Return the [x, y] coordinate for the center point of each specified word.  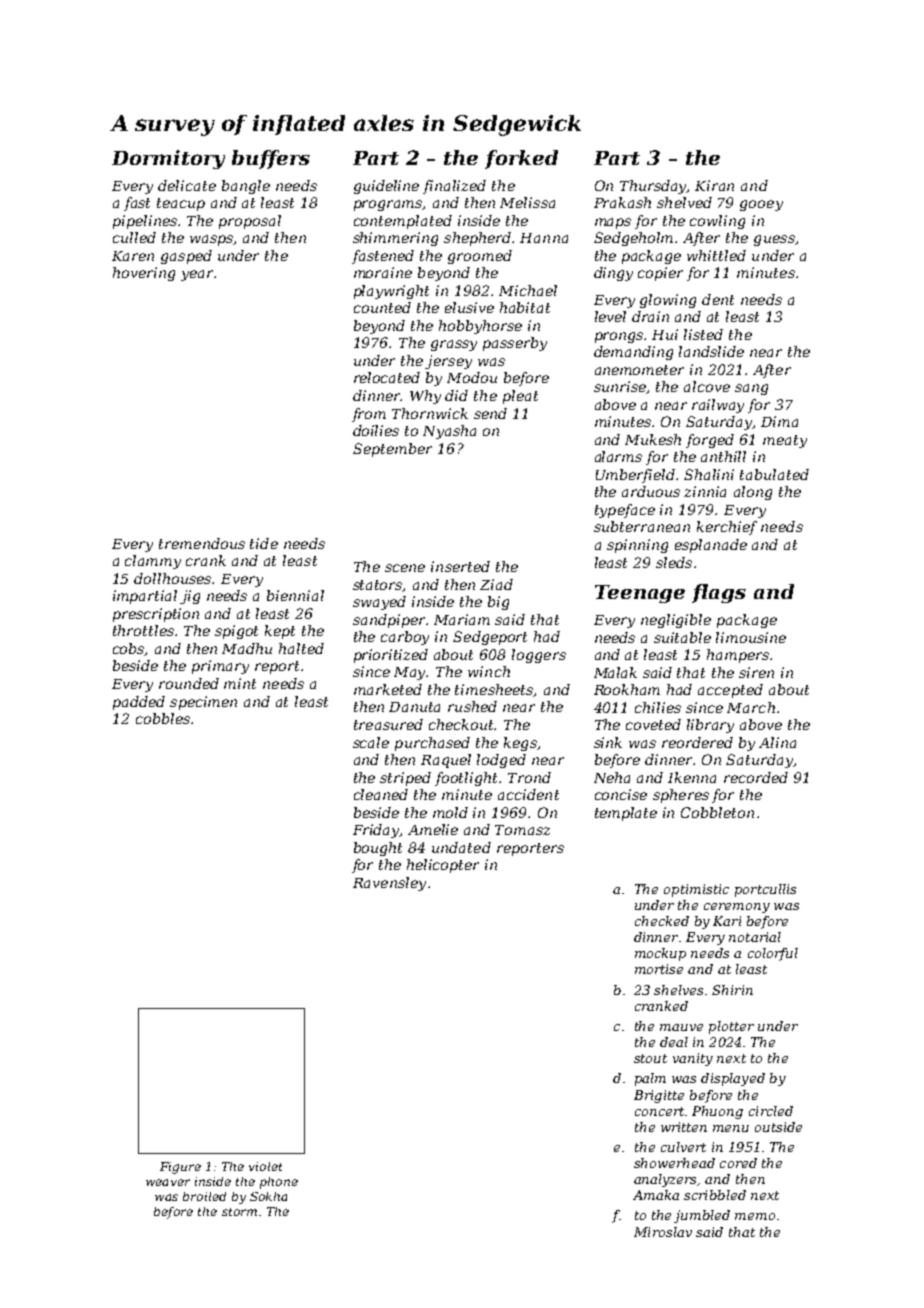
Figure [180, 1168]
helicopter [443, 866]
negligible [676, 621]
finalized [454, 187]
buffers [271, 159]
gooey [761, 205]
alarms [618, 456]
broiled [204, 1196]
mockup [660, 954]
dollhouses [173, 578]
